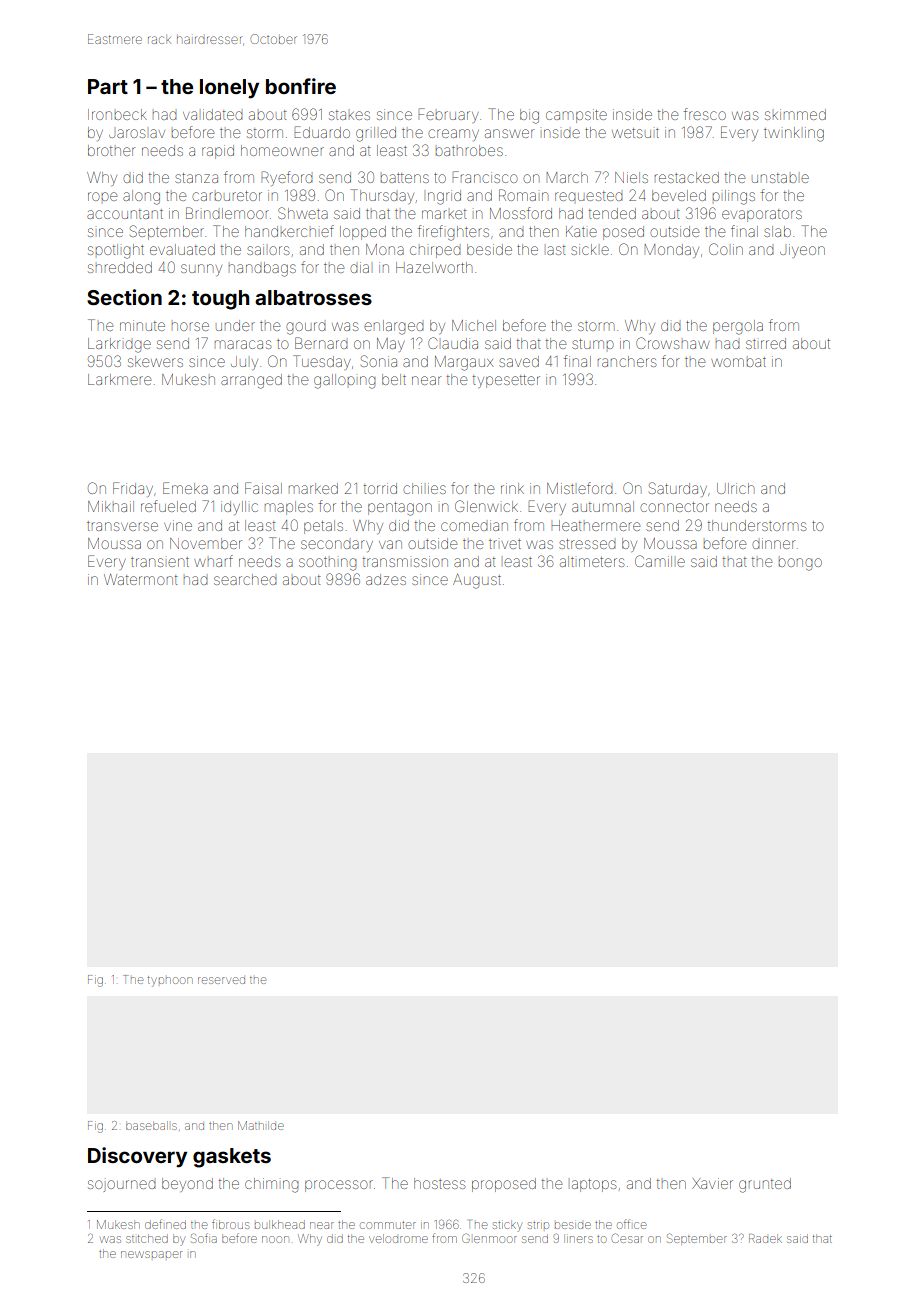  What do you see at coordinates (439, 1183) in the screenshot?
I see `hostess` at bounding box center [439, 1183].
